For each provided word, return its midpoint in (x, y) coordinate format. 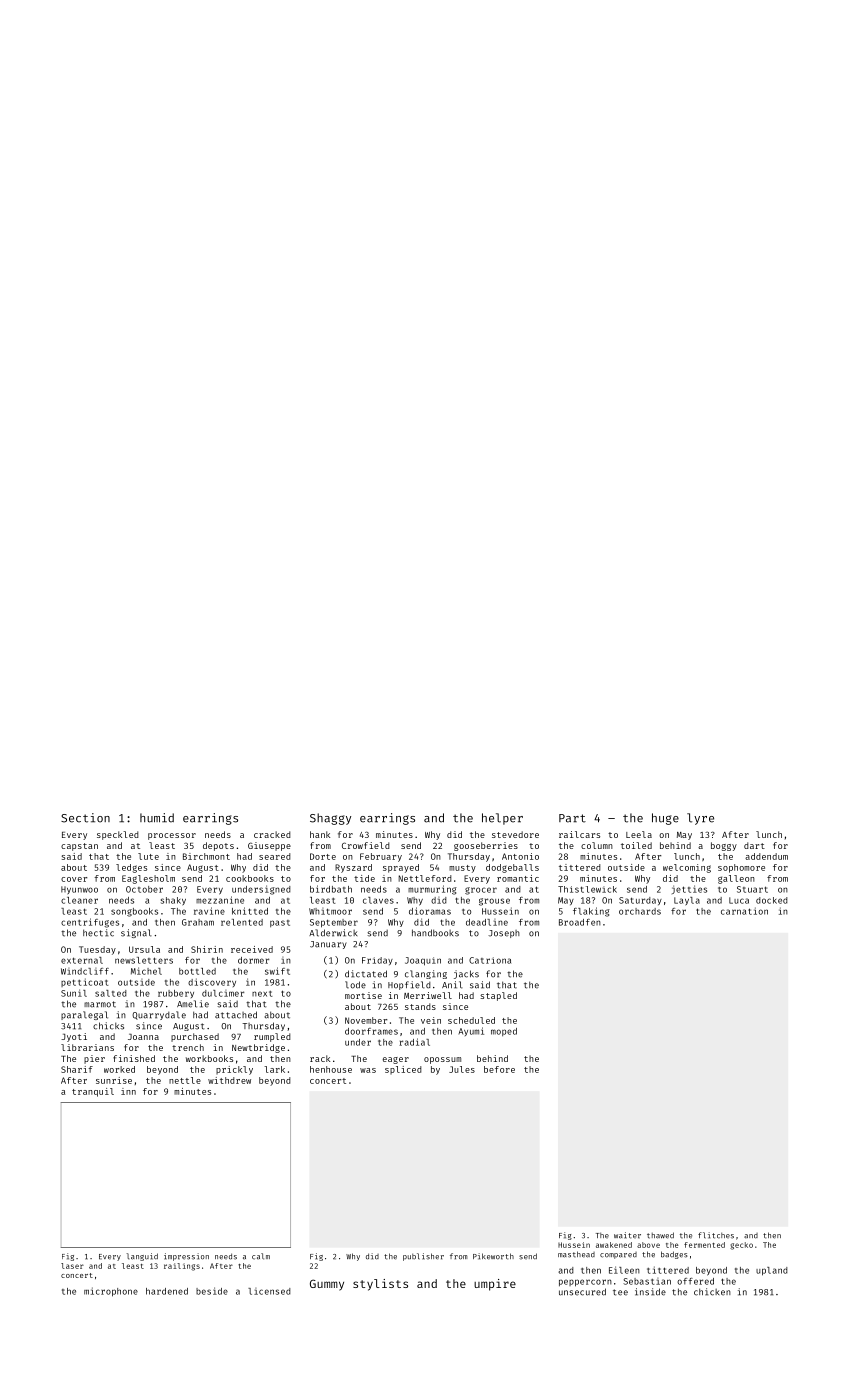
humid (157, 818)
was (368, 1070)
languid (142, 1257)
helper (502, 819)
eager (396, 1060)
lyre (700, 819)
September (334, 923)
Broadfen (580, 922)
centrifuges (90, 923)
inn (128, 1091)
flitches (716, 1235)
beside (212, 1291)
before (499, 1069)
